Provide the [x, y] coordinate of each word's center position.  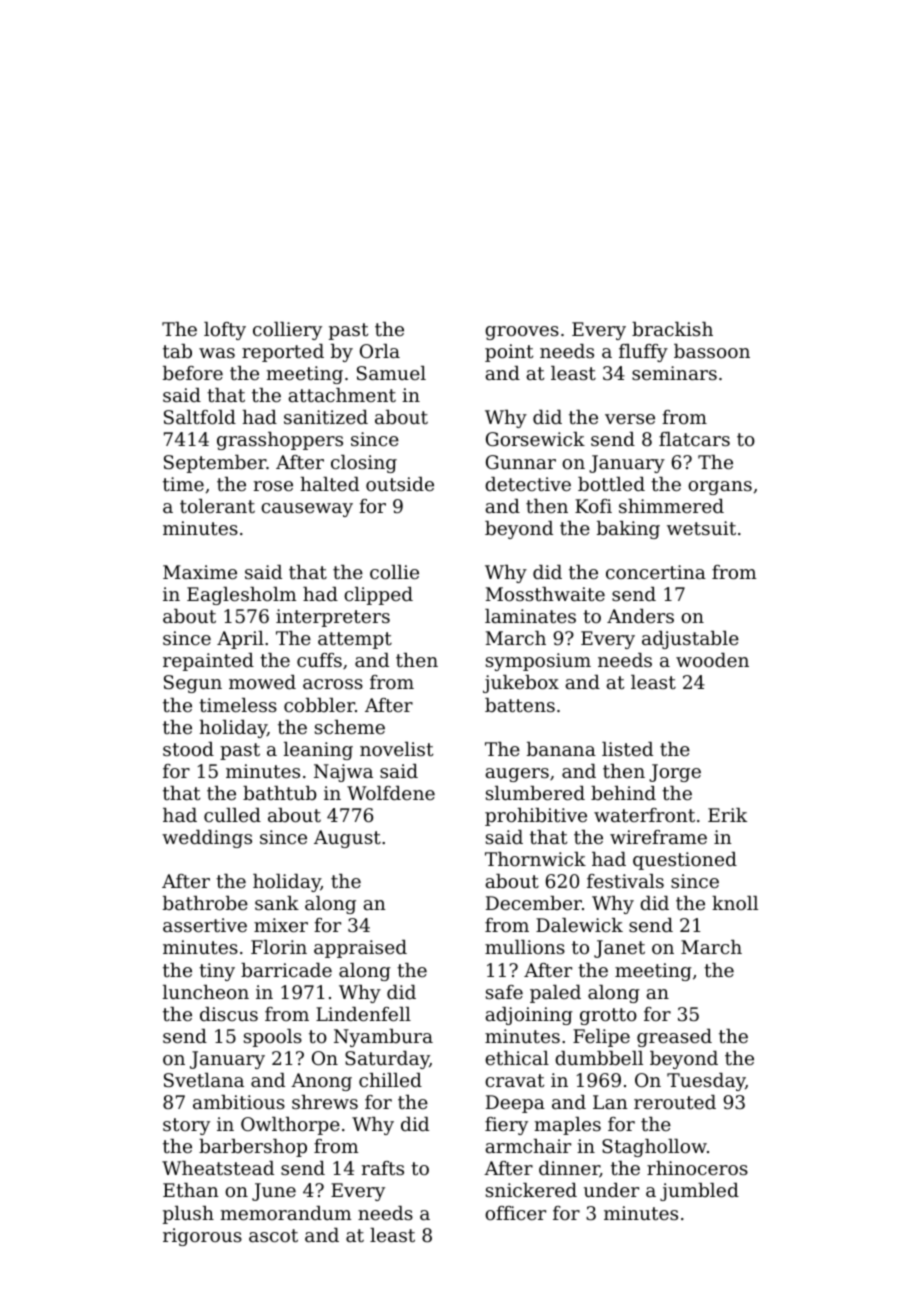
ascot [273, 1235]
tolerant [217, 506]
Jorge [675, 773]
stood [188, 749]
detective [528, 484]
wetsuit [701, 528]
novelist [396, 749]
